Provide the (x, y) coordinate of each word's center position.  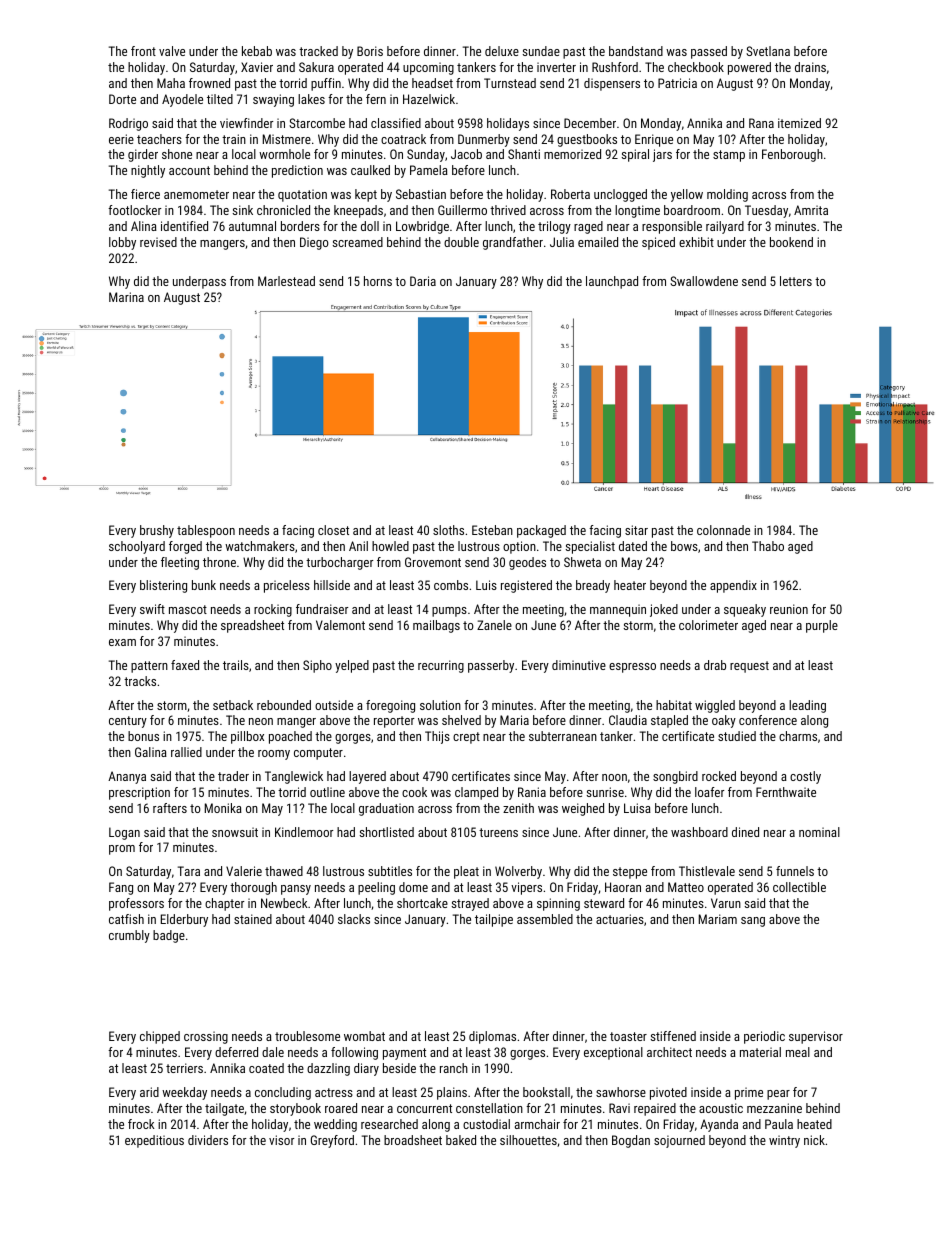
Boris (370, 51)
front (143, 51)
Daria (423, 281)
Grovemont (433, 562)
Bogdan (631, 1141)
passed (709, 52)
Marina (126, 297)
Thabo (768, 546)
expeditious (154, 1141)
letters (796, 281)
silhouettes (528, 1140)
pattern (149, 667)
